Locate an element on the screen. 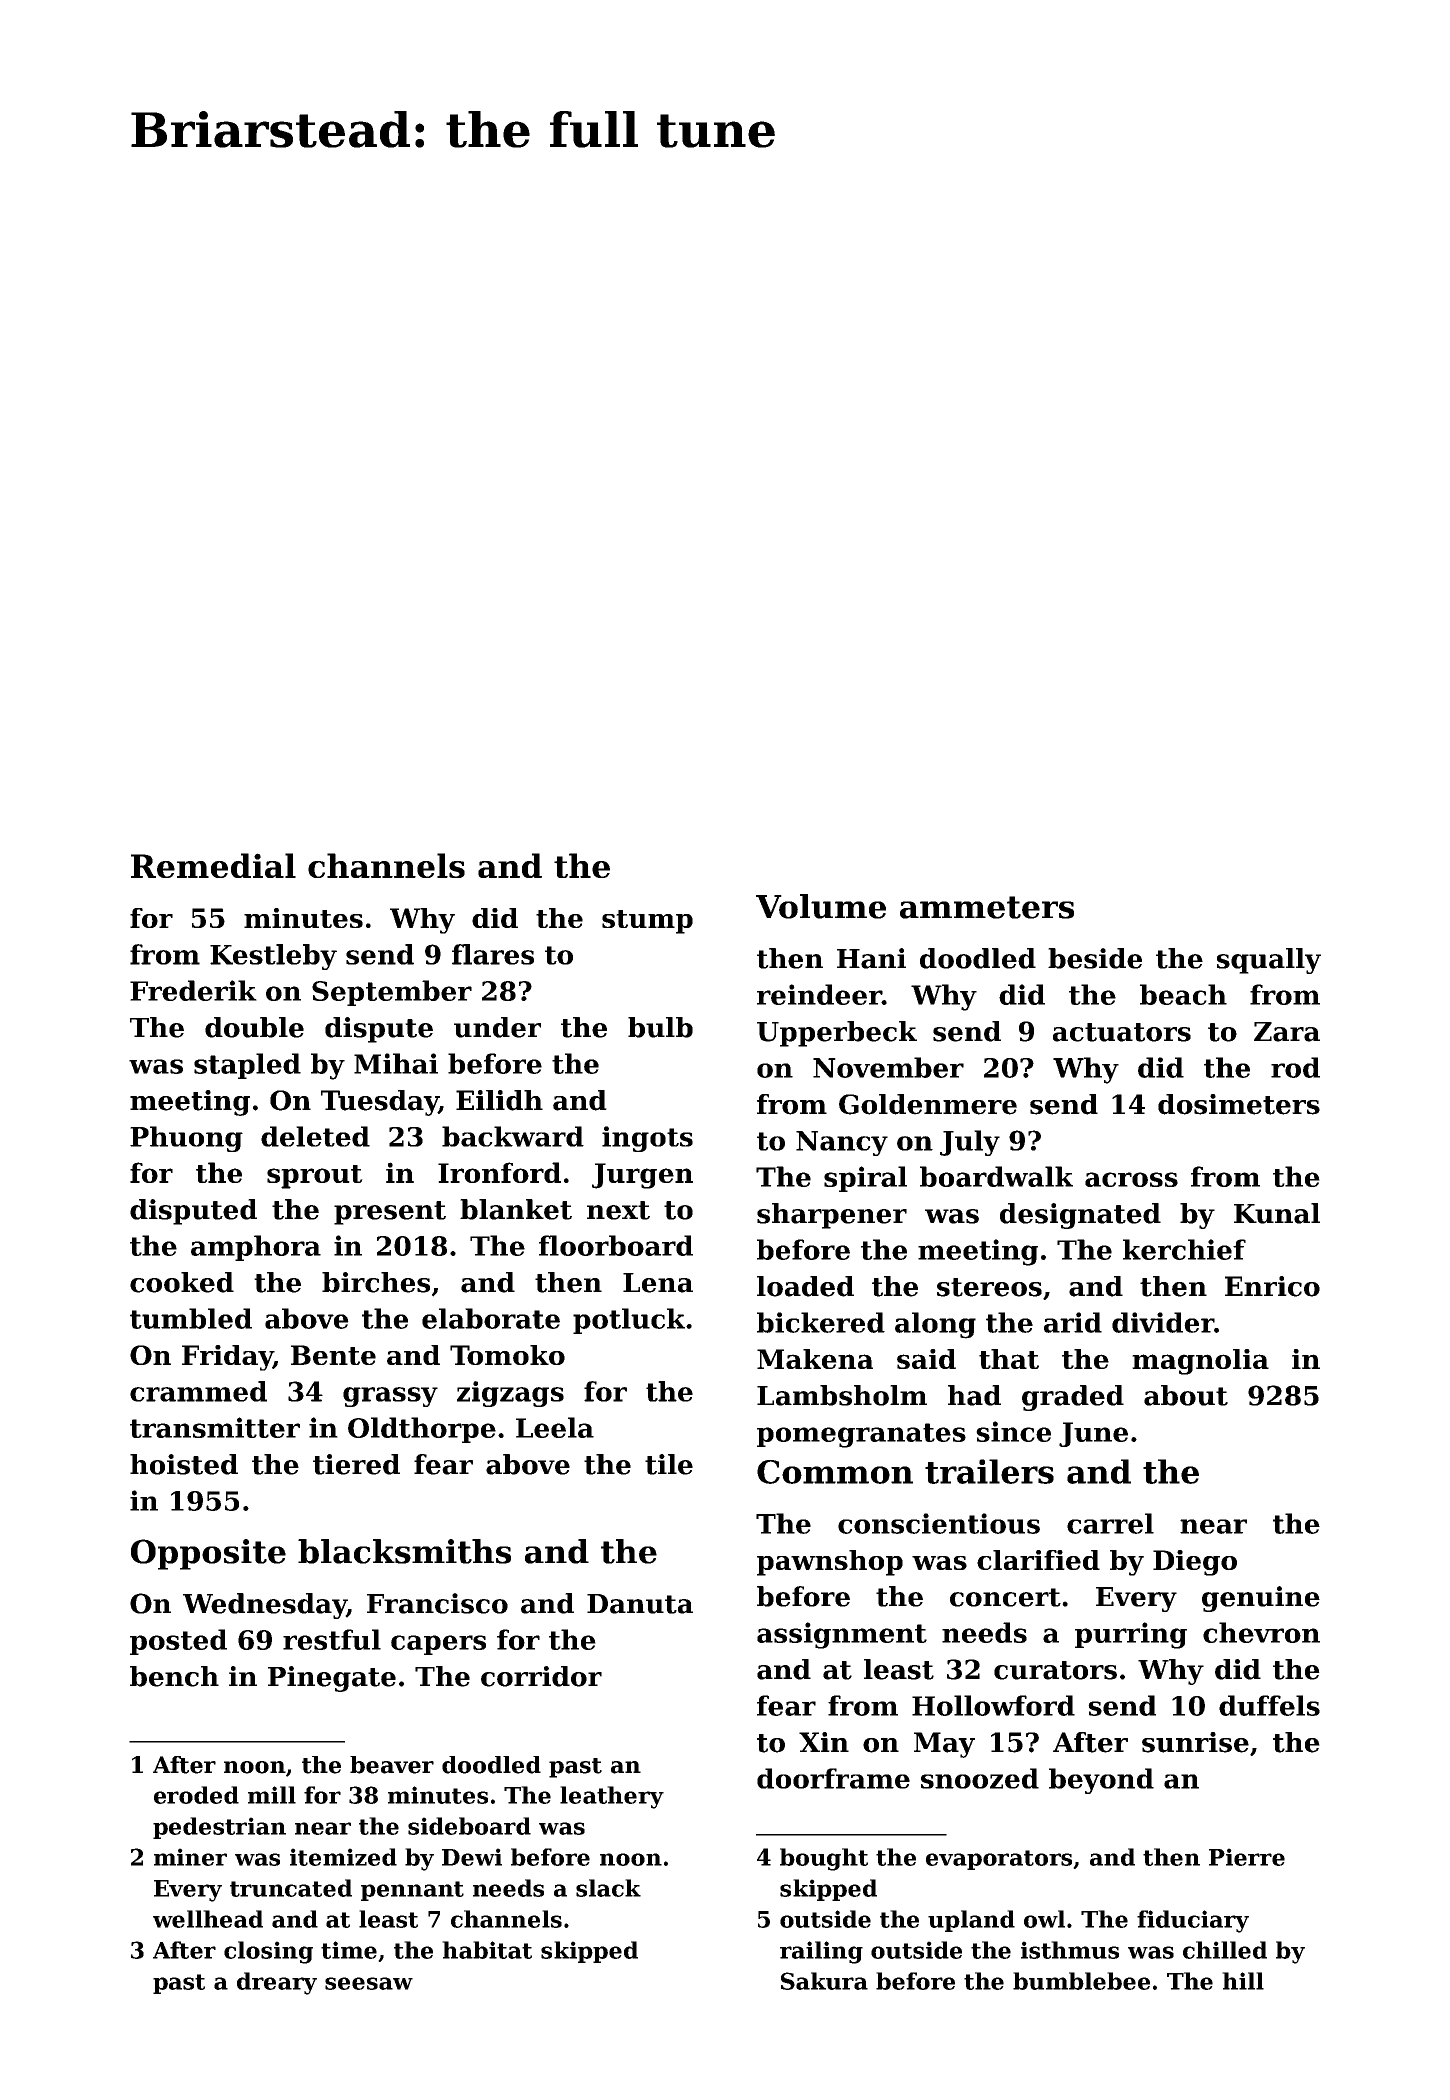 The height and width of the screenshot is (2100, 1450). railing is located at coordinates (821, 1952).
